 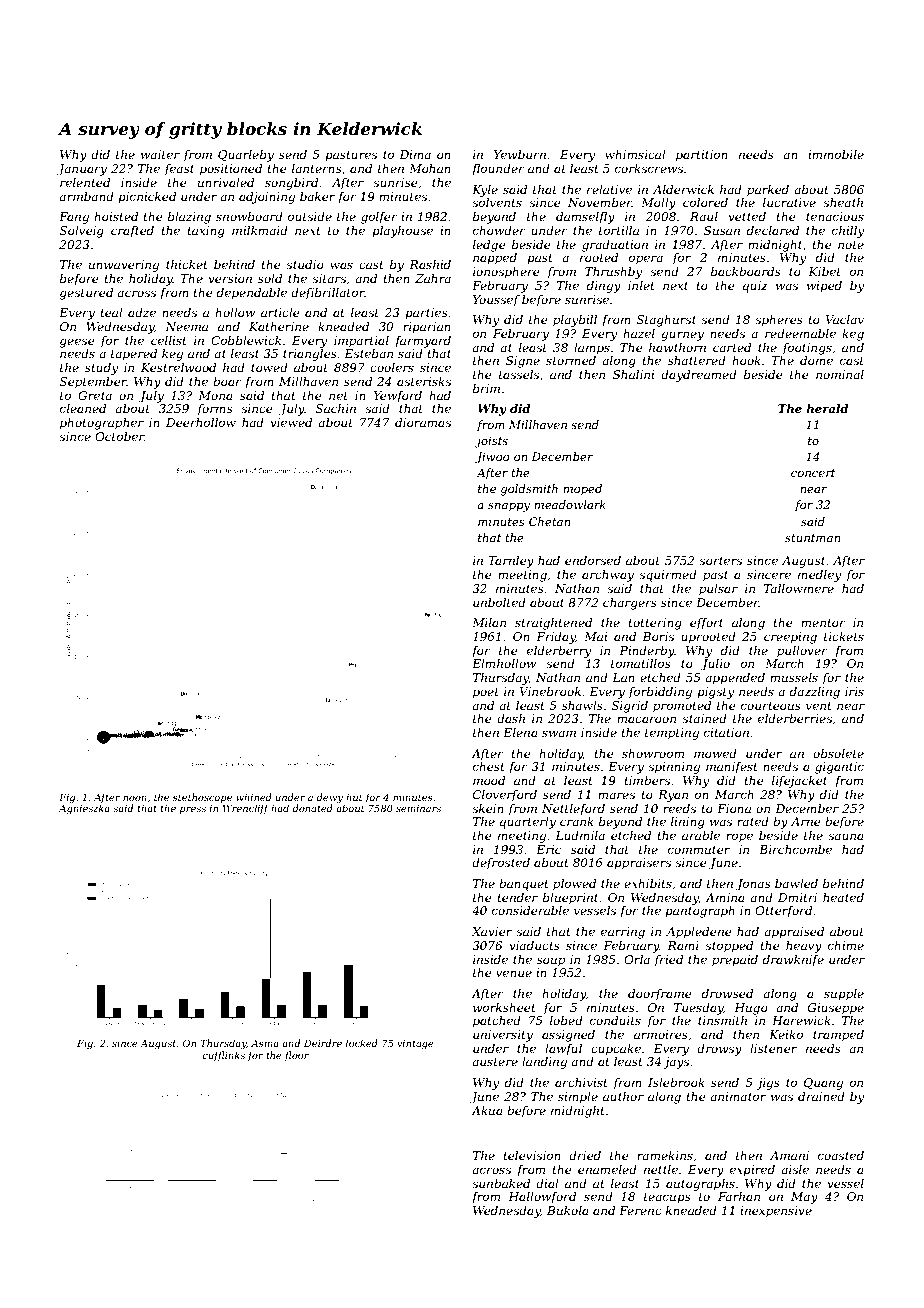 What do you see at coordinates (84, 809) in the document?
I see `Agnieszka` at bounding box center [84, 809].
